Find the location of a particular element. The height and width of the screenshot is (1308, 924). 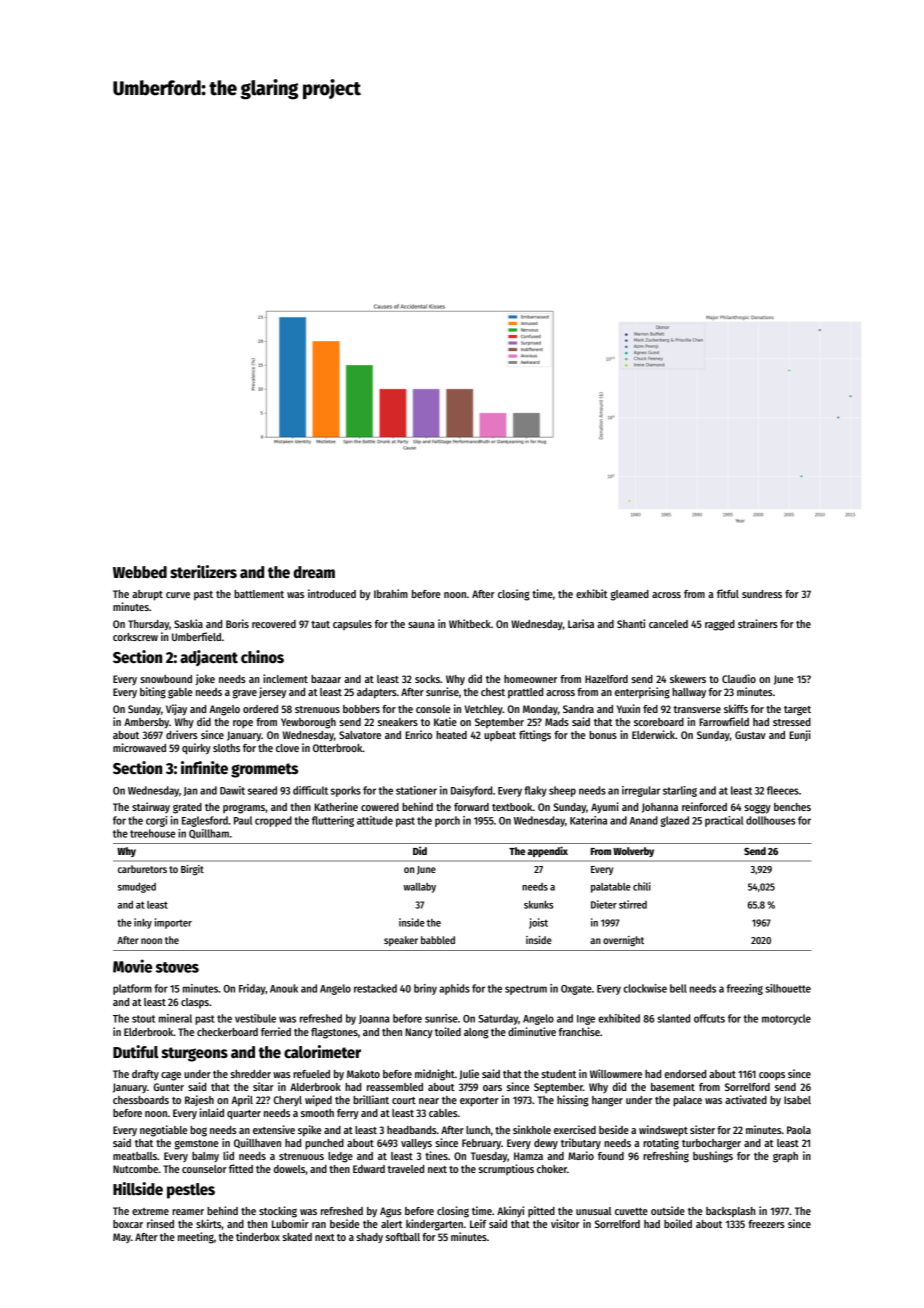

fleeces is located at coordinates (783, 790).
